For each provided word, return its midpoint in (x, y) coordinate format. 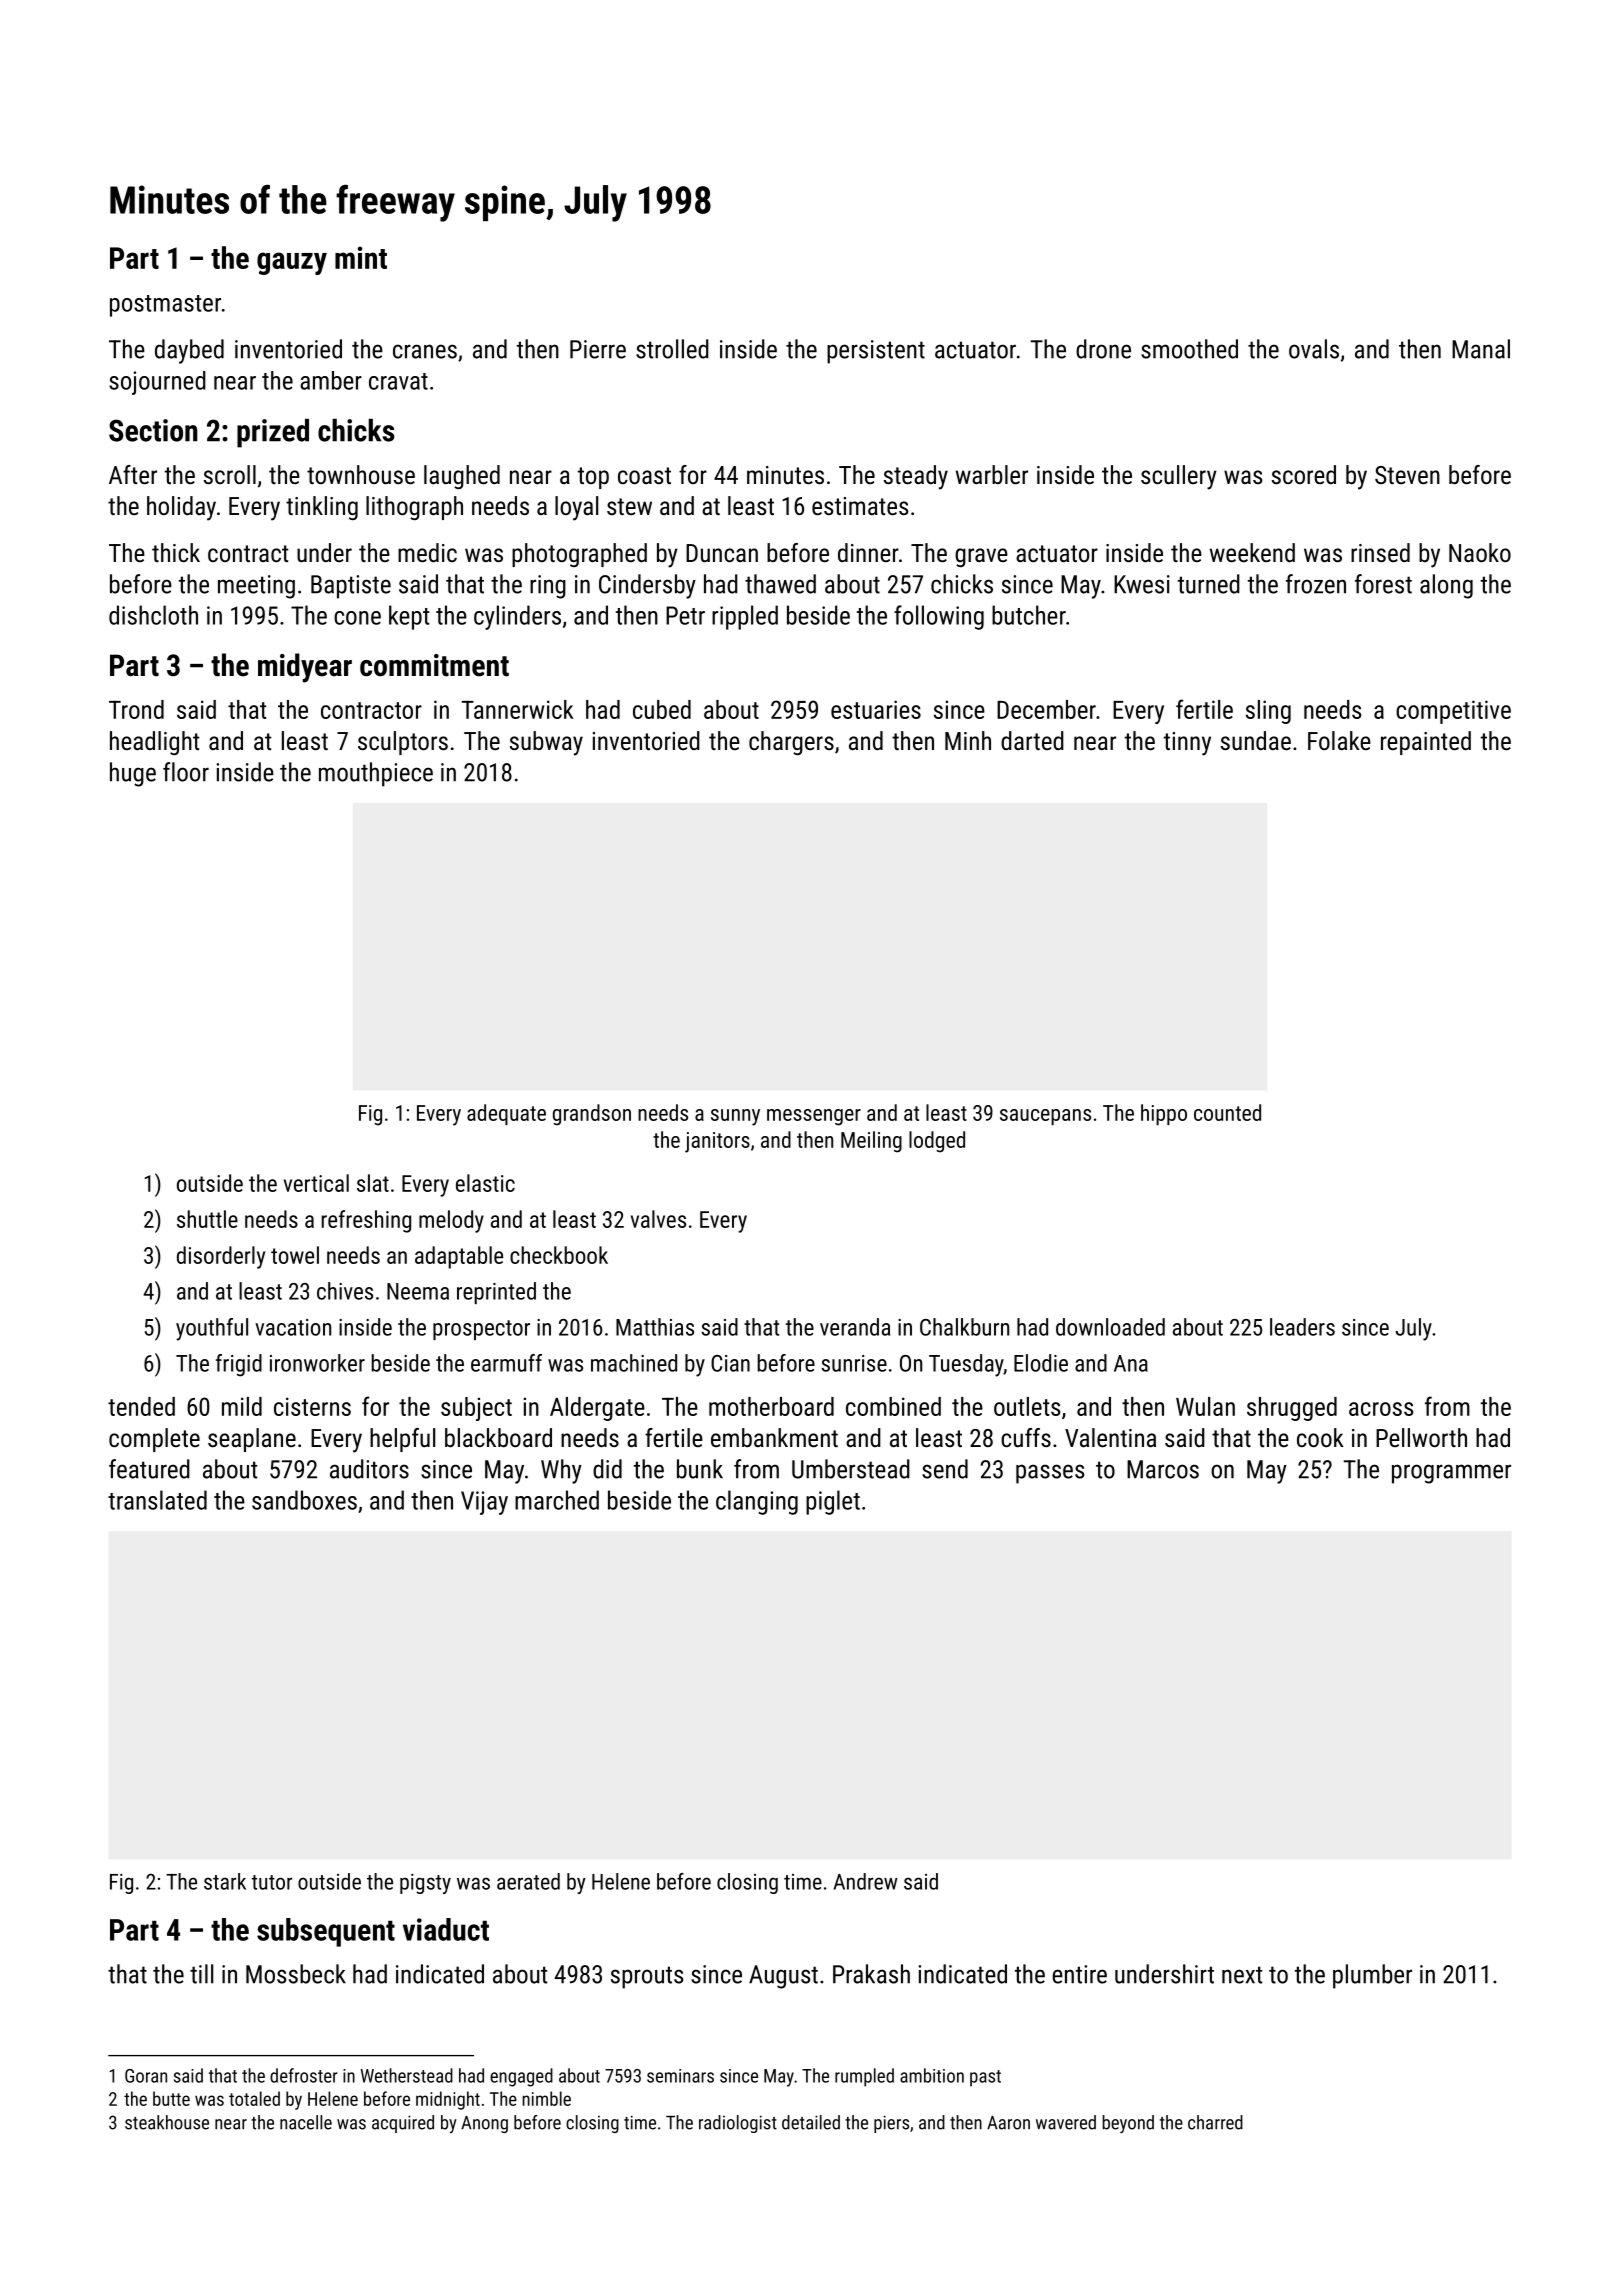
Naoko (1480, 552)
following (939, 617)
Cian (730, 1363)
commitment (434, 665)
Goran (146, 2076)
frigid (239, 1365)
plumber (1372, 1976)
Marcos (1163, 1469)
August (783, 1977)
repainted (1426, 743)
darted (1032, 740)
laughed (462, 477)
